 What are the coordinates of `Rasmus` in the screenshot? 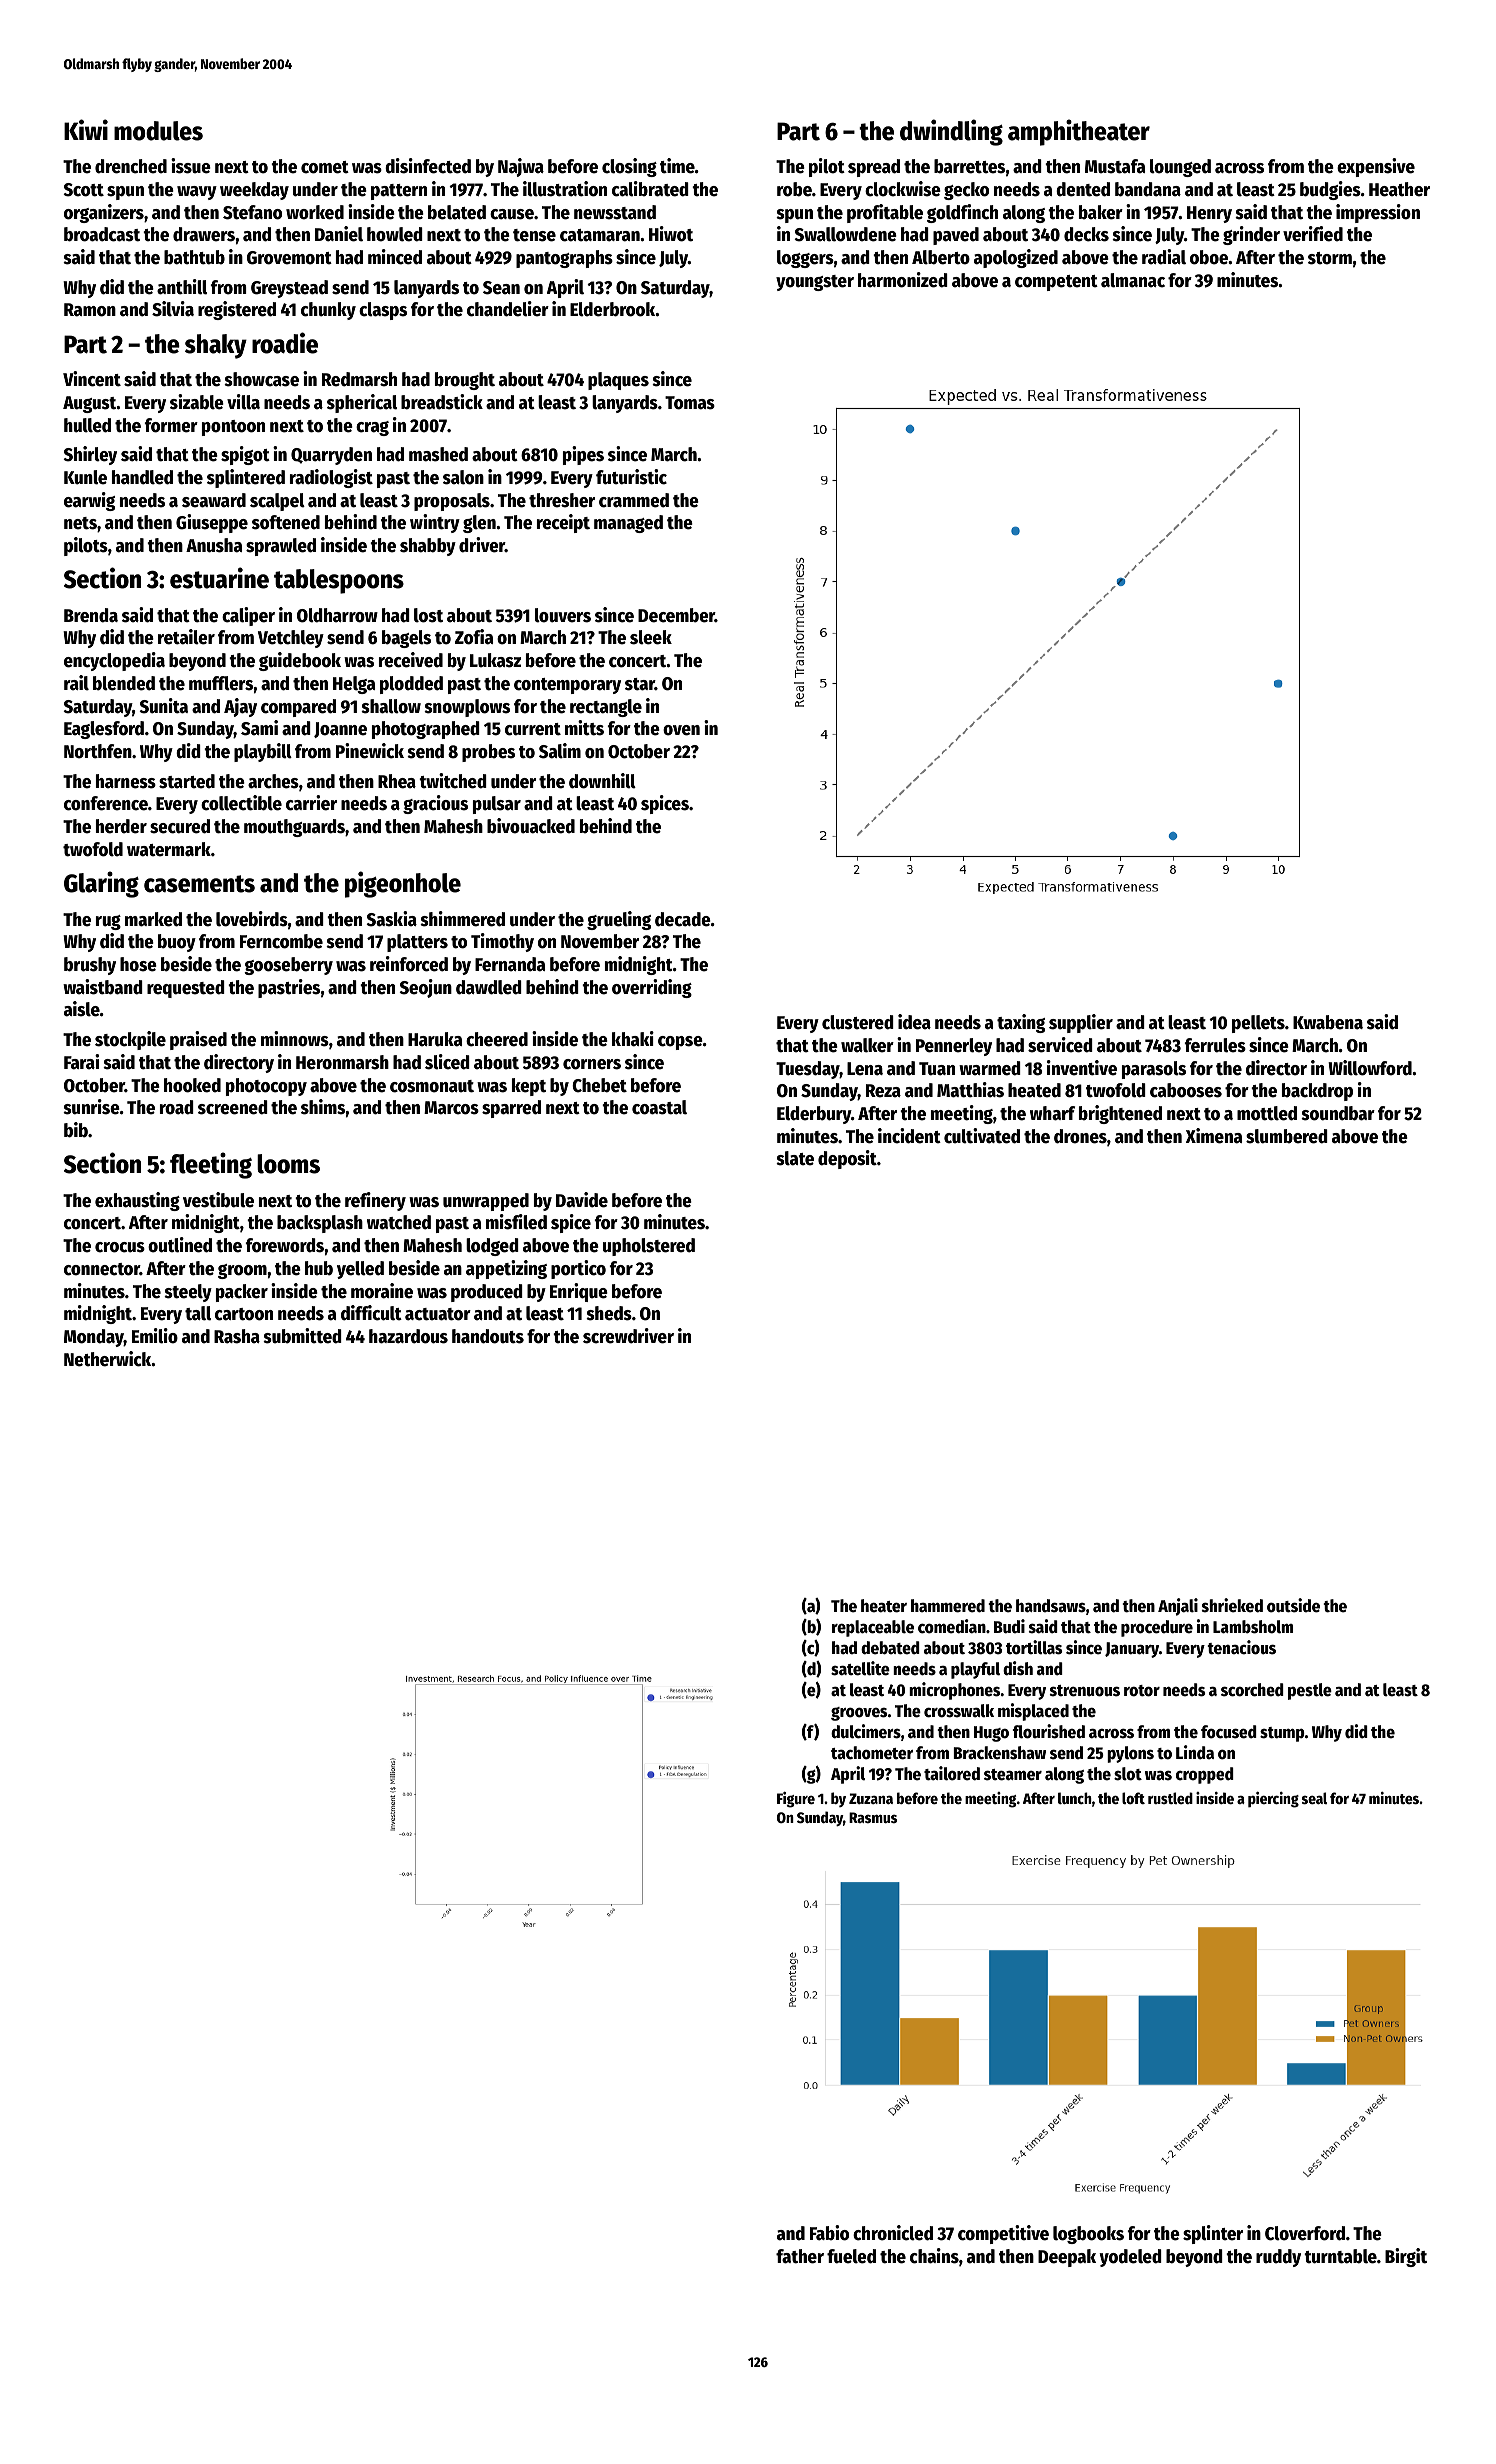 It's located at (873, 1817).
